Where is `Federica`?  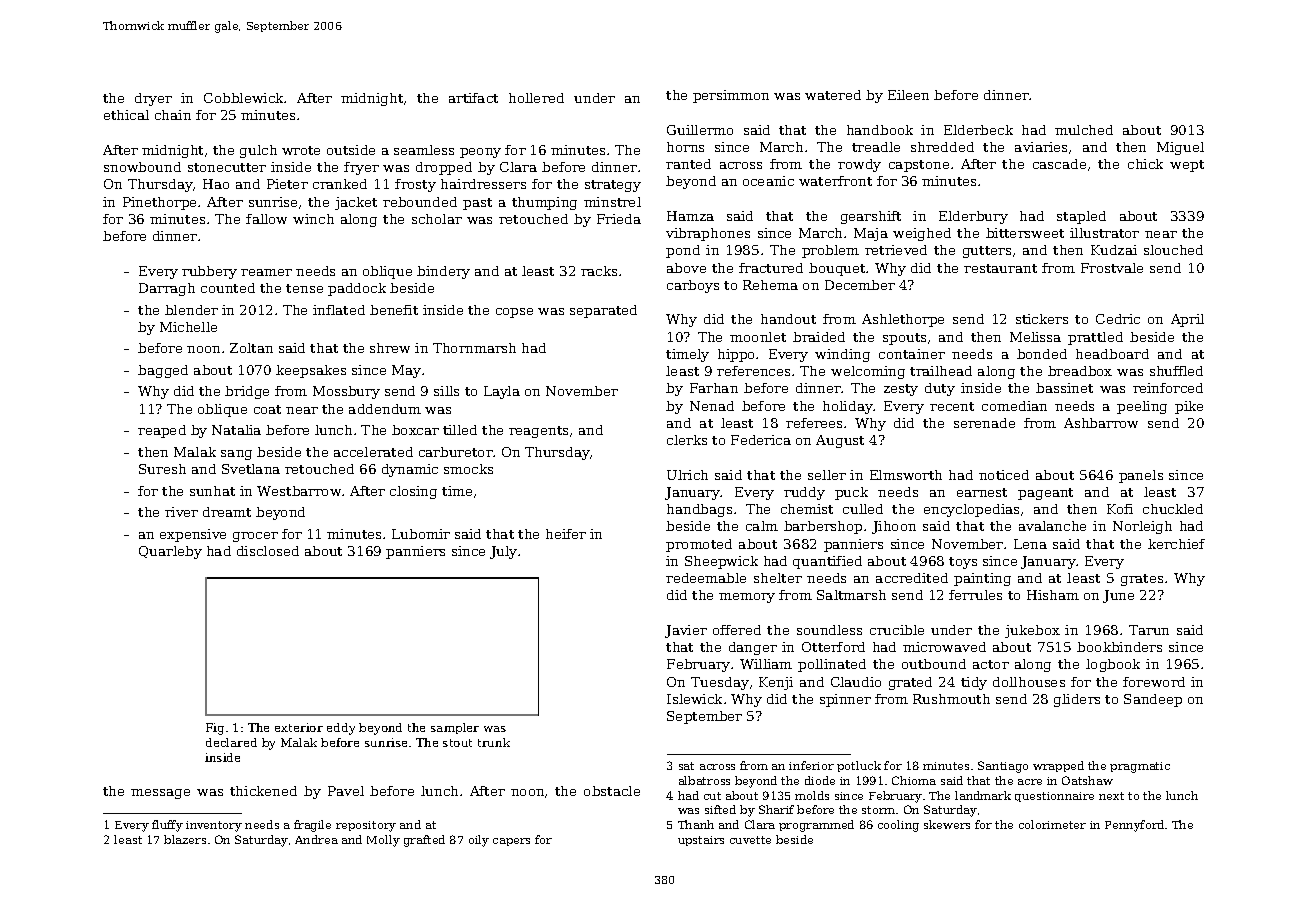
Federica is located at coordinates (761, 440).
